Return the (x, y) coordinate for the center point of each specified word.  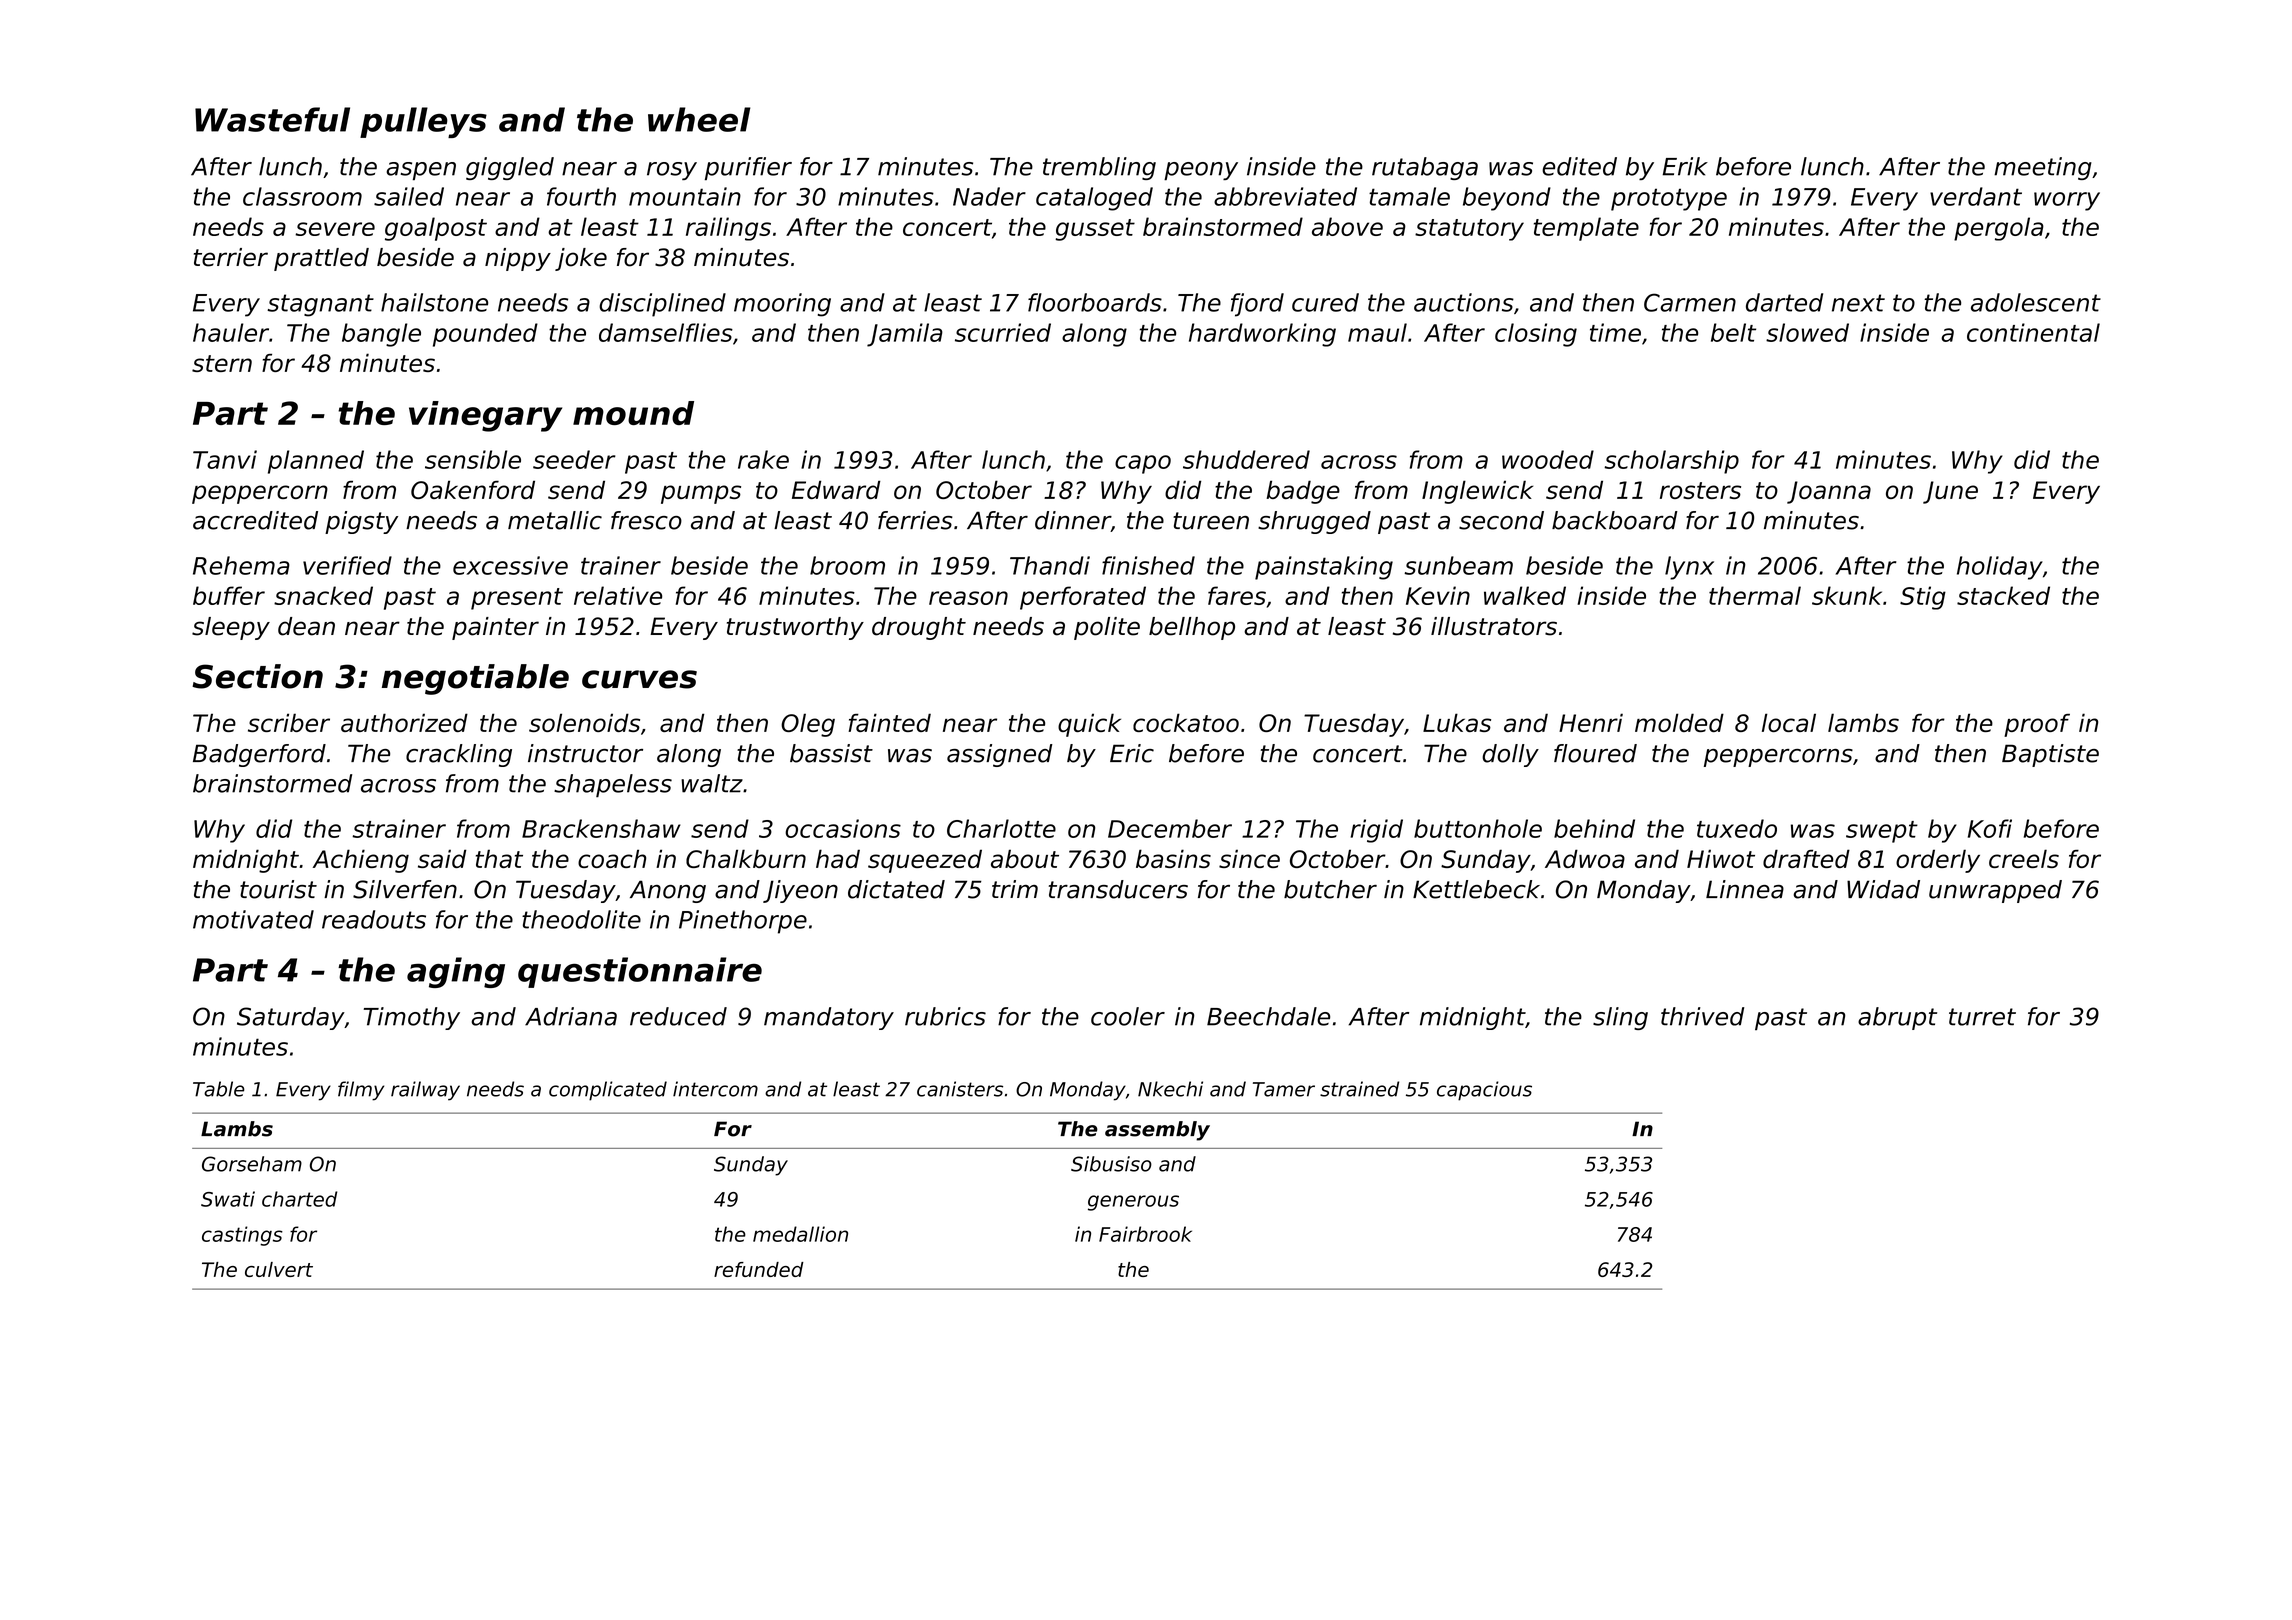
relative (618, 595)
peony (1201, 171)
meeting (2043, 168)
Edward (836, 489)
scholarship (1671, 462)
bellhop (1192, 628)
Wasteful (272, 119)
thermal (1755, 595)
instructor (585, 753)
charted (299, 1199)
